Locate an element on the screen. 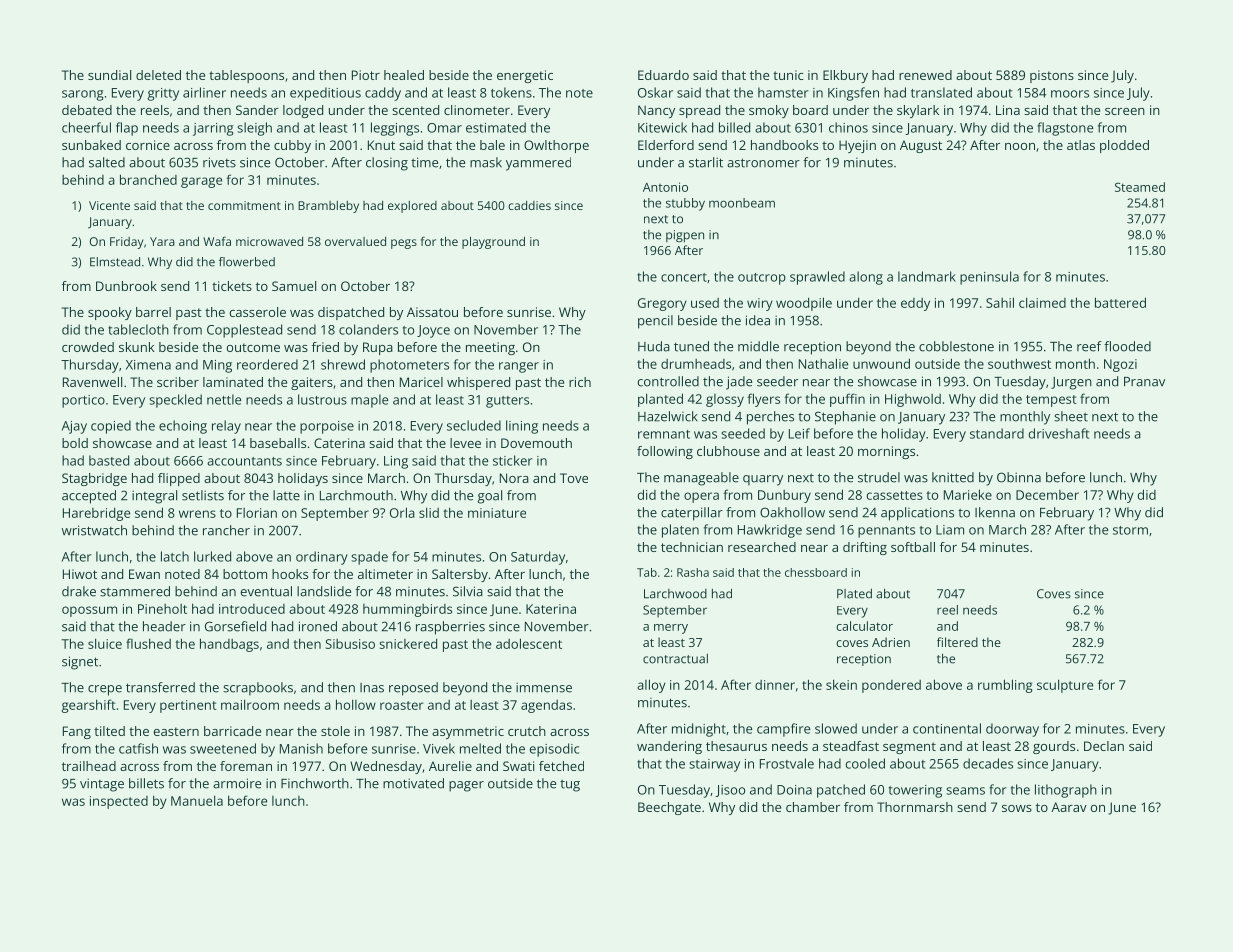 The width and height of the screenshot is (1233, 952). Declan is located at coordinates (1104, 746).
